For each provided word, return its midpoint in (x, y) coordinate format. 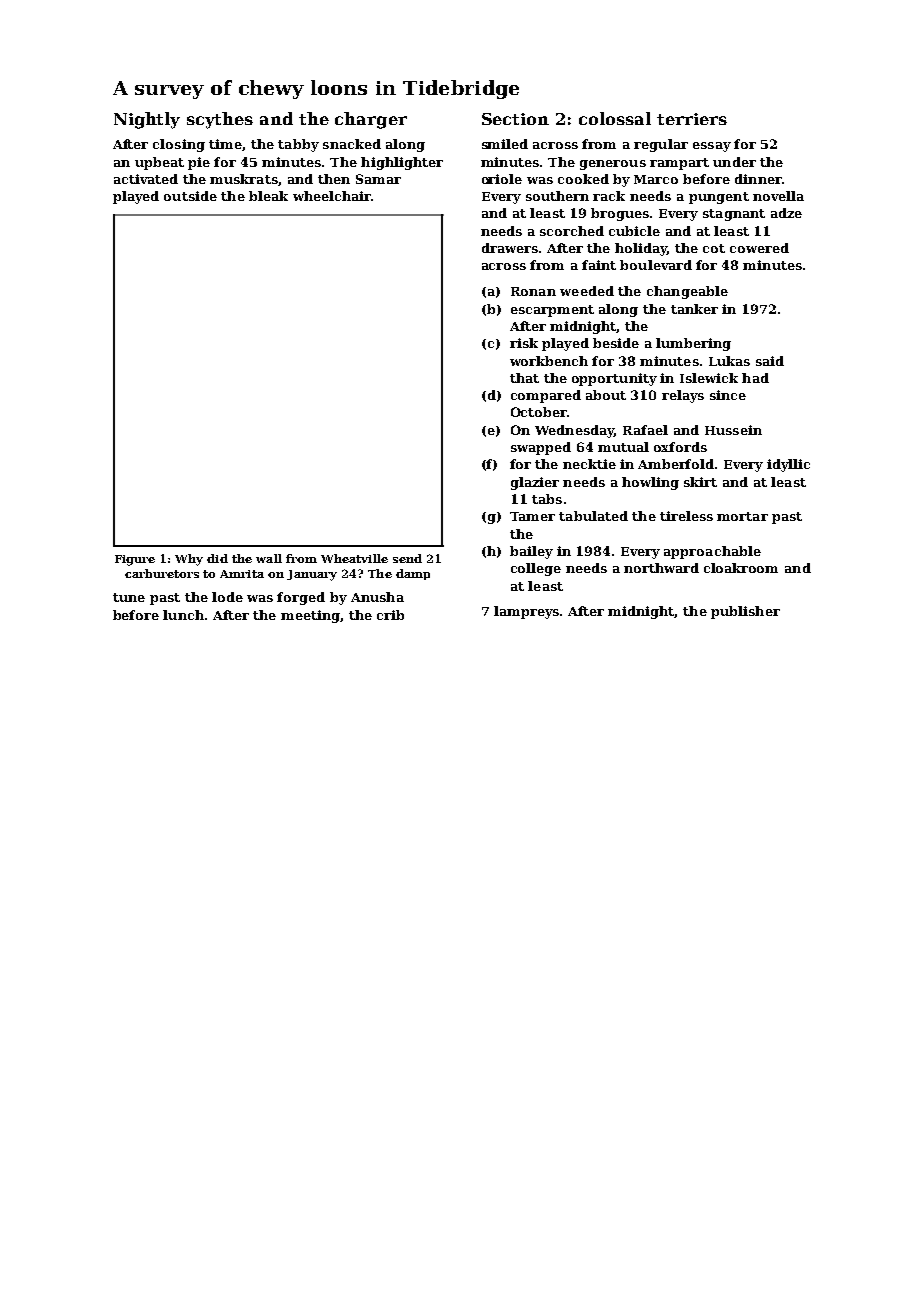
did (217, 558)
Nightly (147, 120)
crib (390, 615)
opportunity (614, 379)
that (524, 378)
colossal (615, 118)
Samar (378, 179)
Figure (135, 560)
